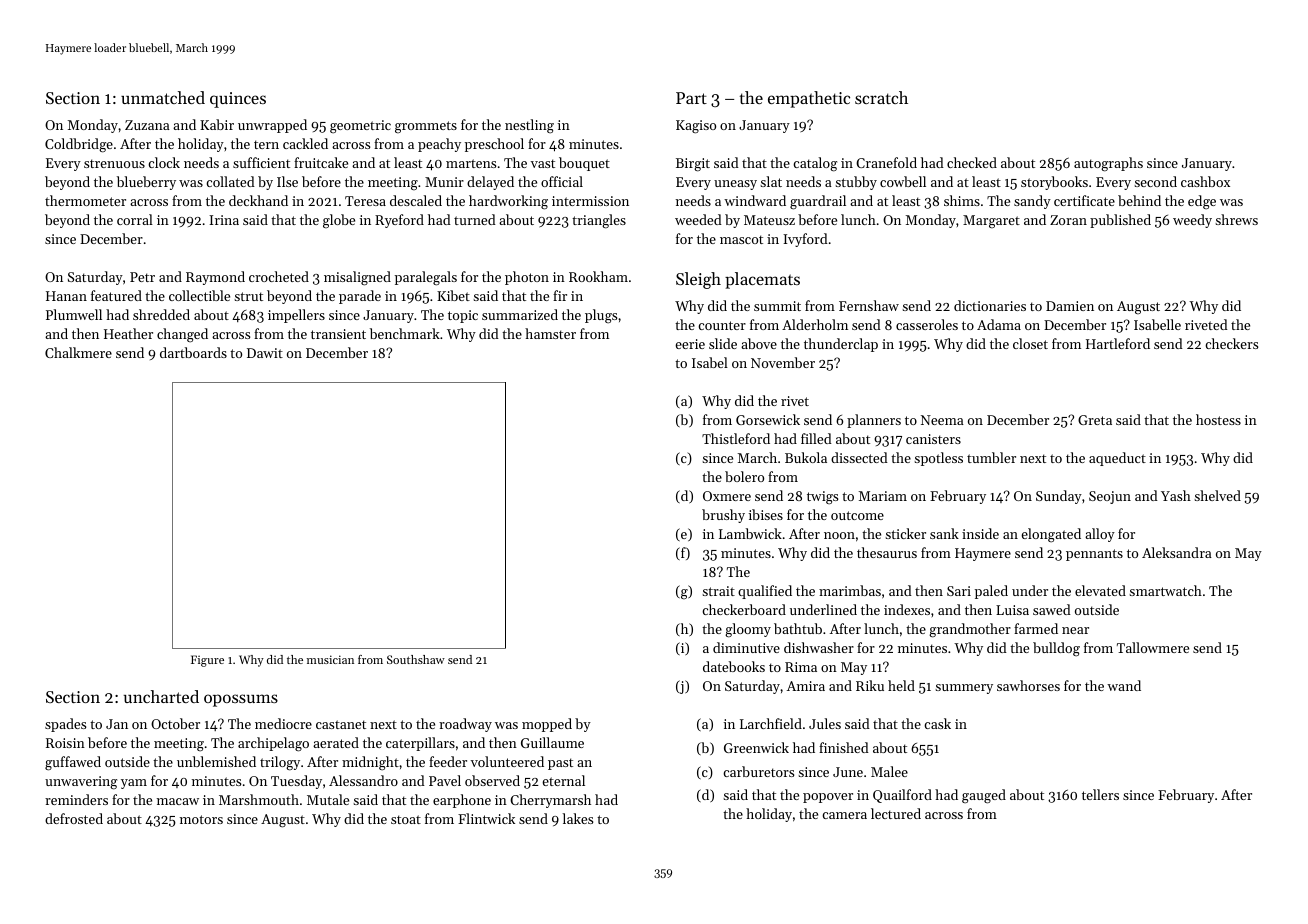  I want to click on Alessandro, so click(363, 780).
